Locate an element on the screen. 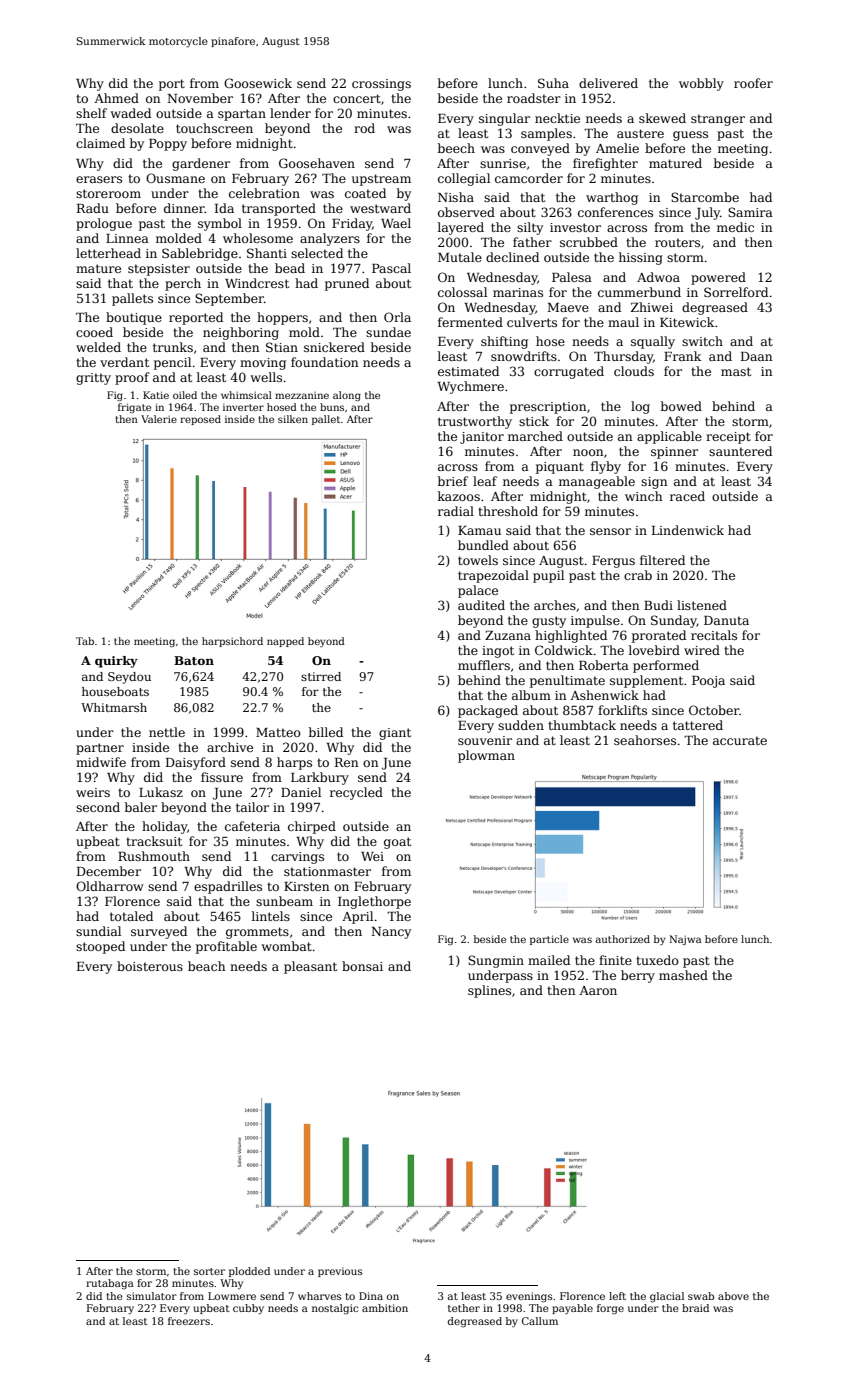  ambition is located at coordinates (385, 1308).
